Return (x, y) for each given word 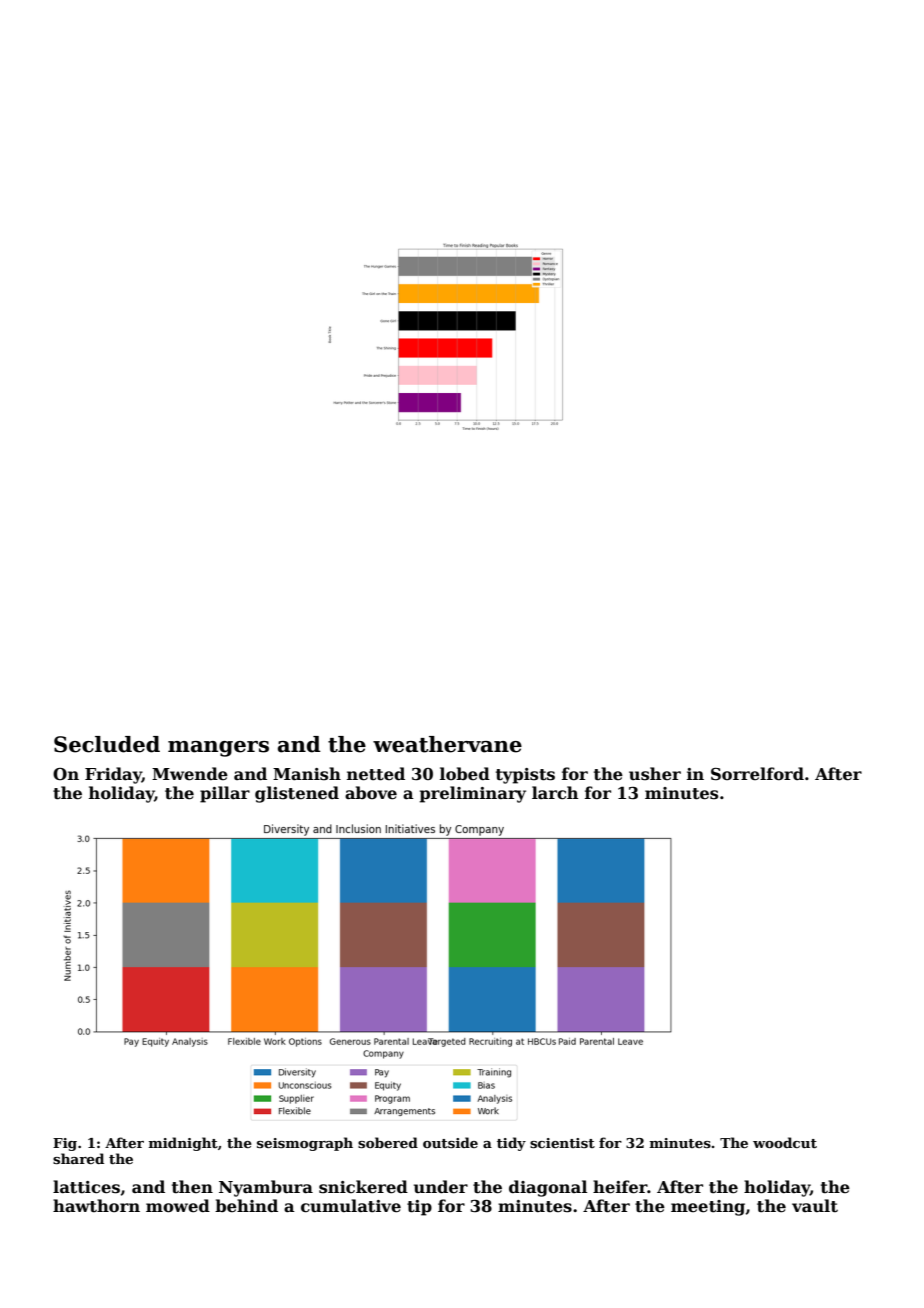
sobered (388, 1142)
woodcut (785, 1142)
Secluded (107, 744)
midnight (183, 1144)
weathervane (447, 744)
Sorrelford (757, 774)
